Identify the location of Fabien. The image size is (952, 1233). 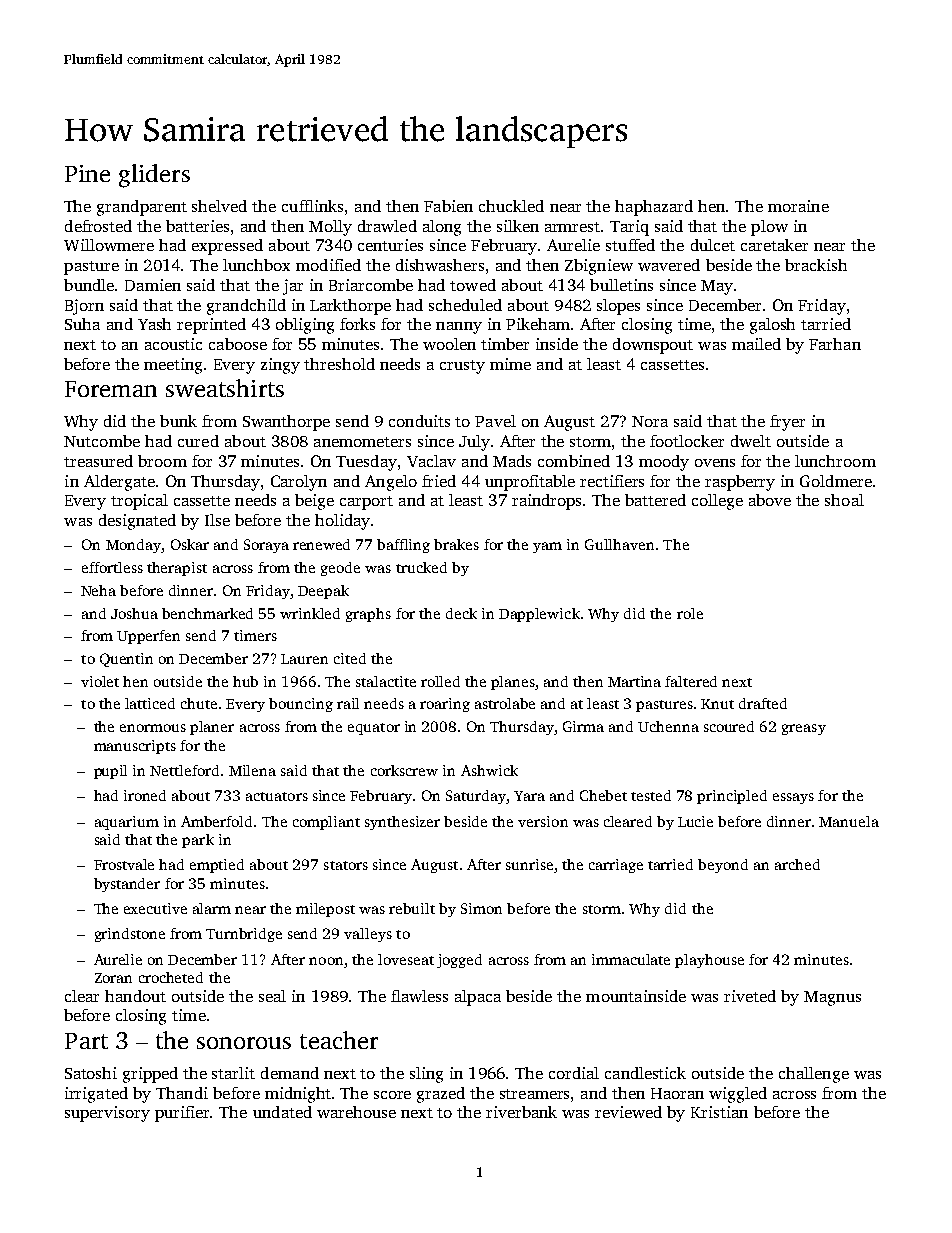
(448, 206).
